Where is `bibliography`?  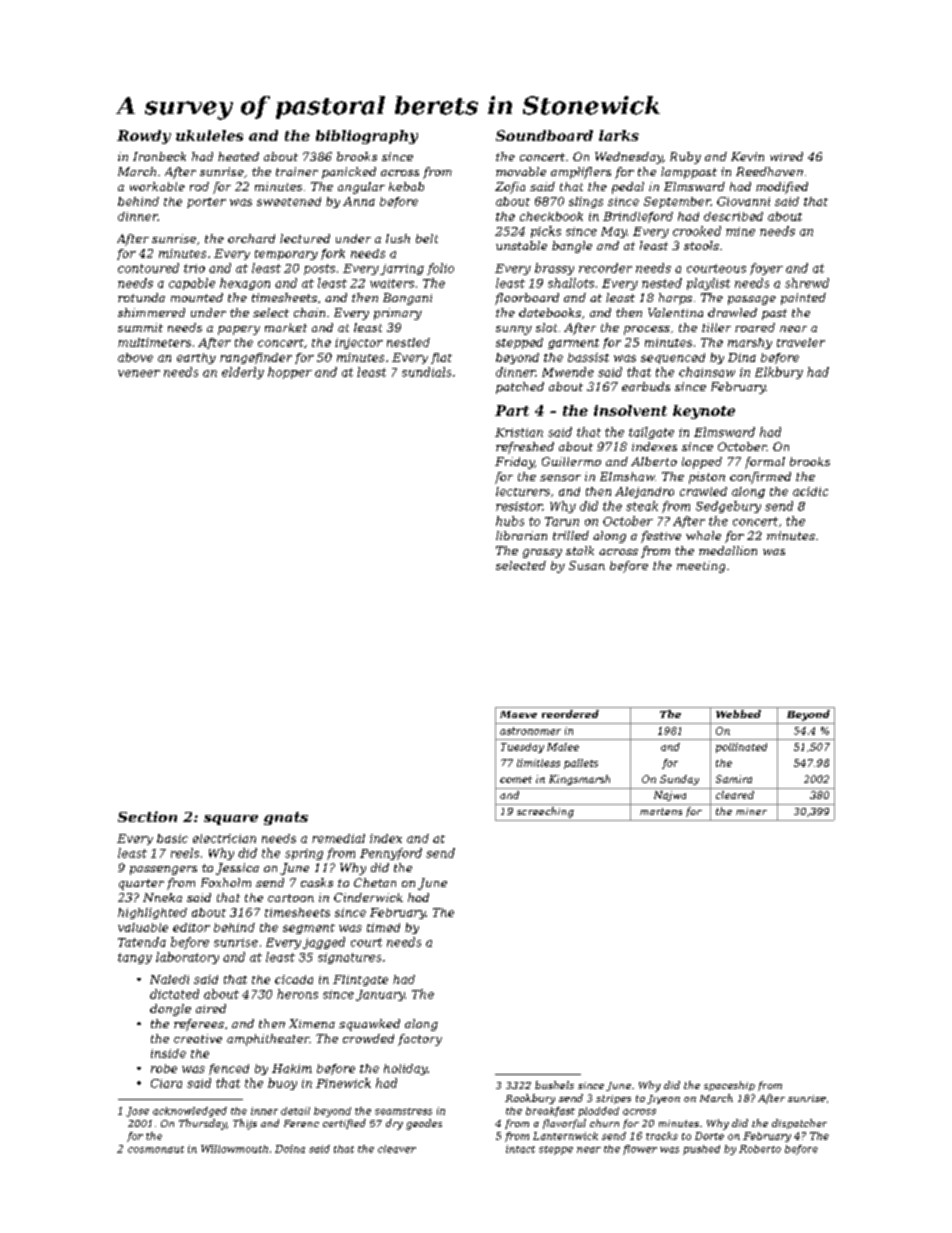 bibliography is located at coordinates (367, 137).
